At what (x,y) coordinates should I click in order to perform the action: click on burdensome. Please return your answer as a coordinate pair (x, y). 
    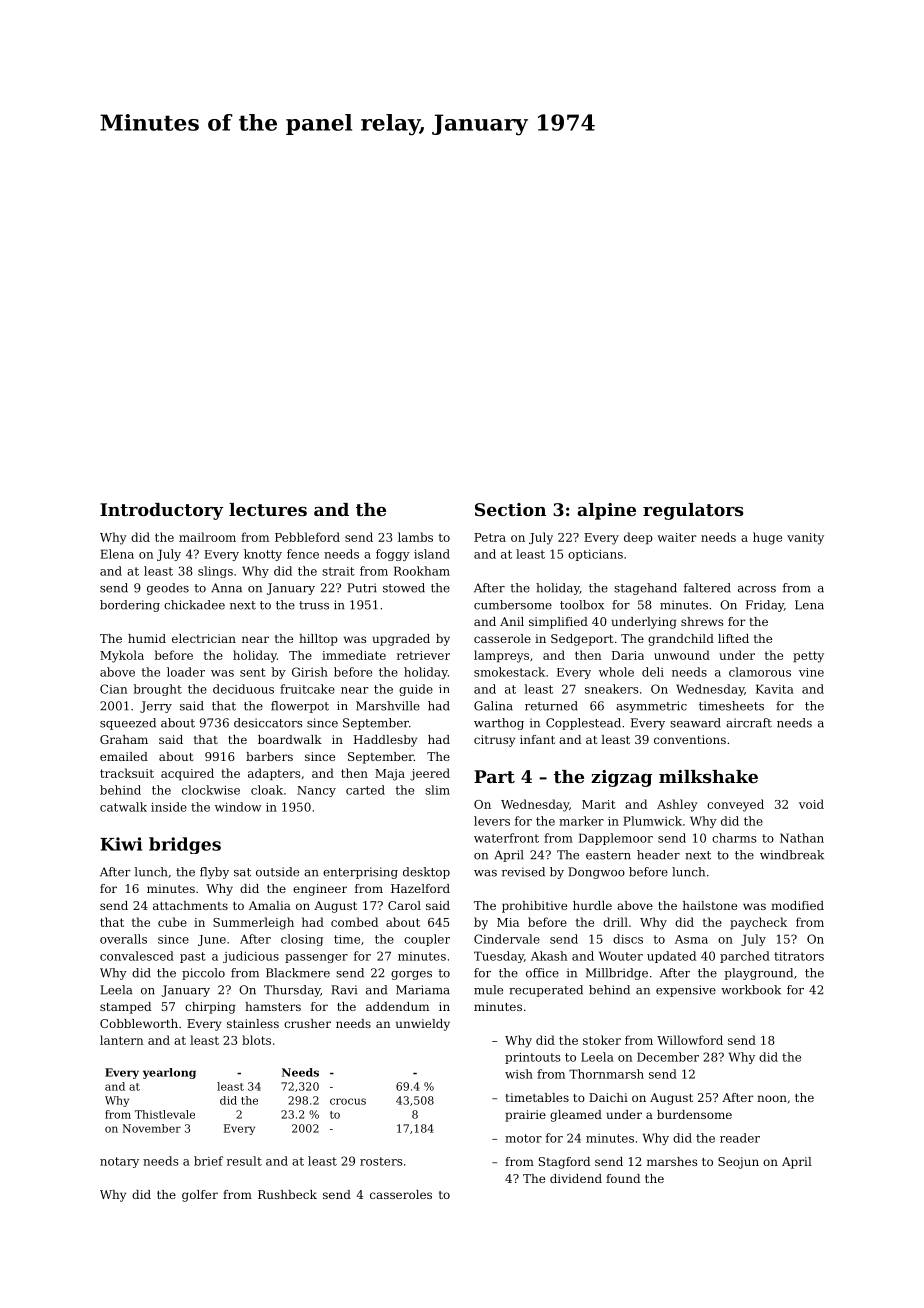
    Looking at the image, I should click on (694, 1114).
